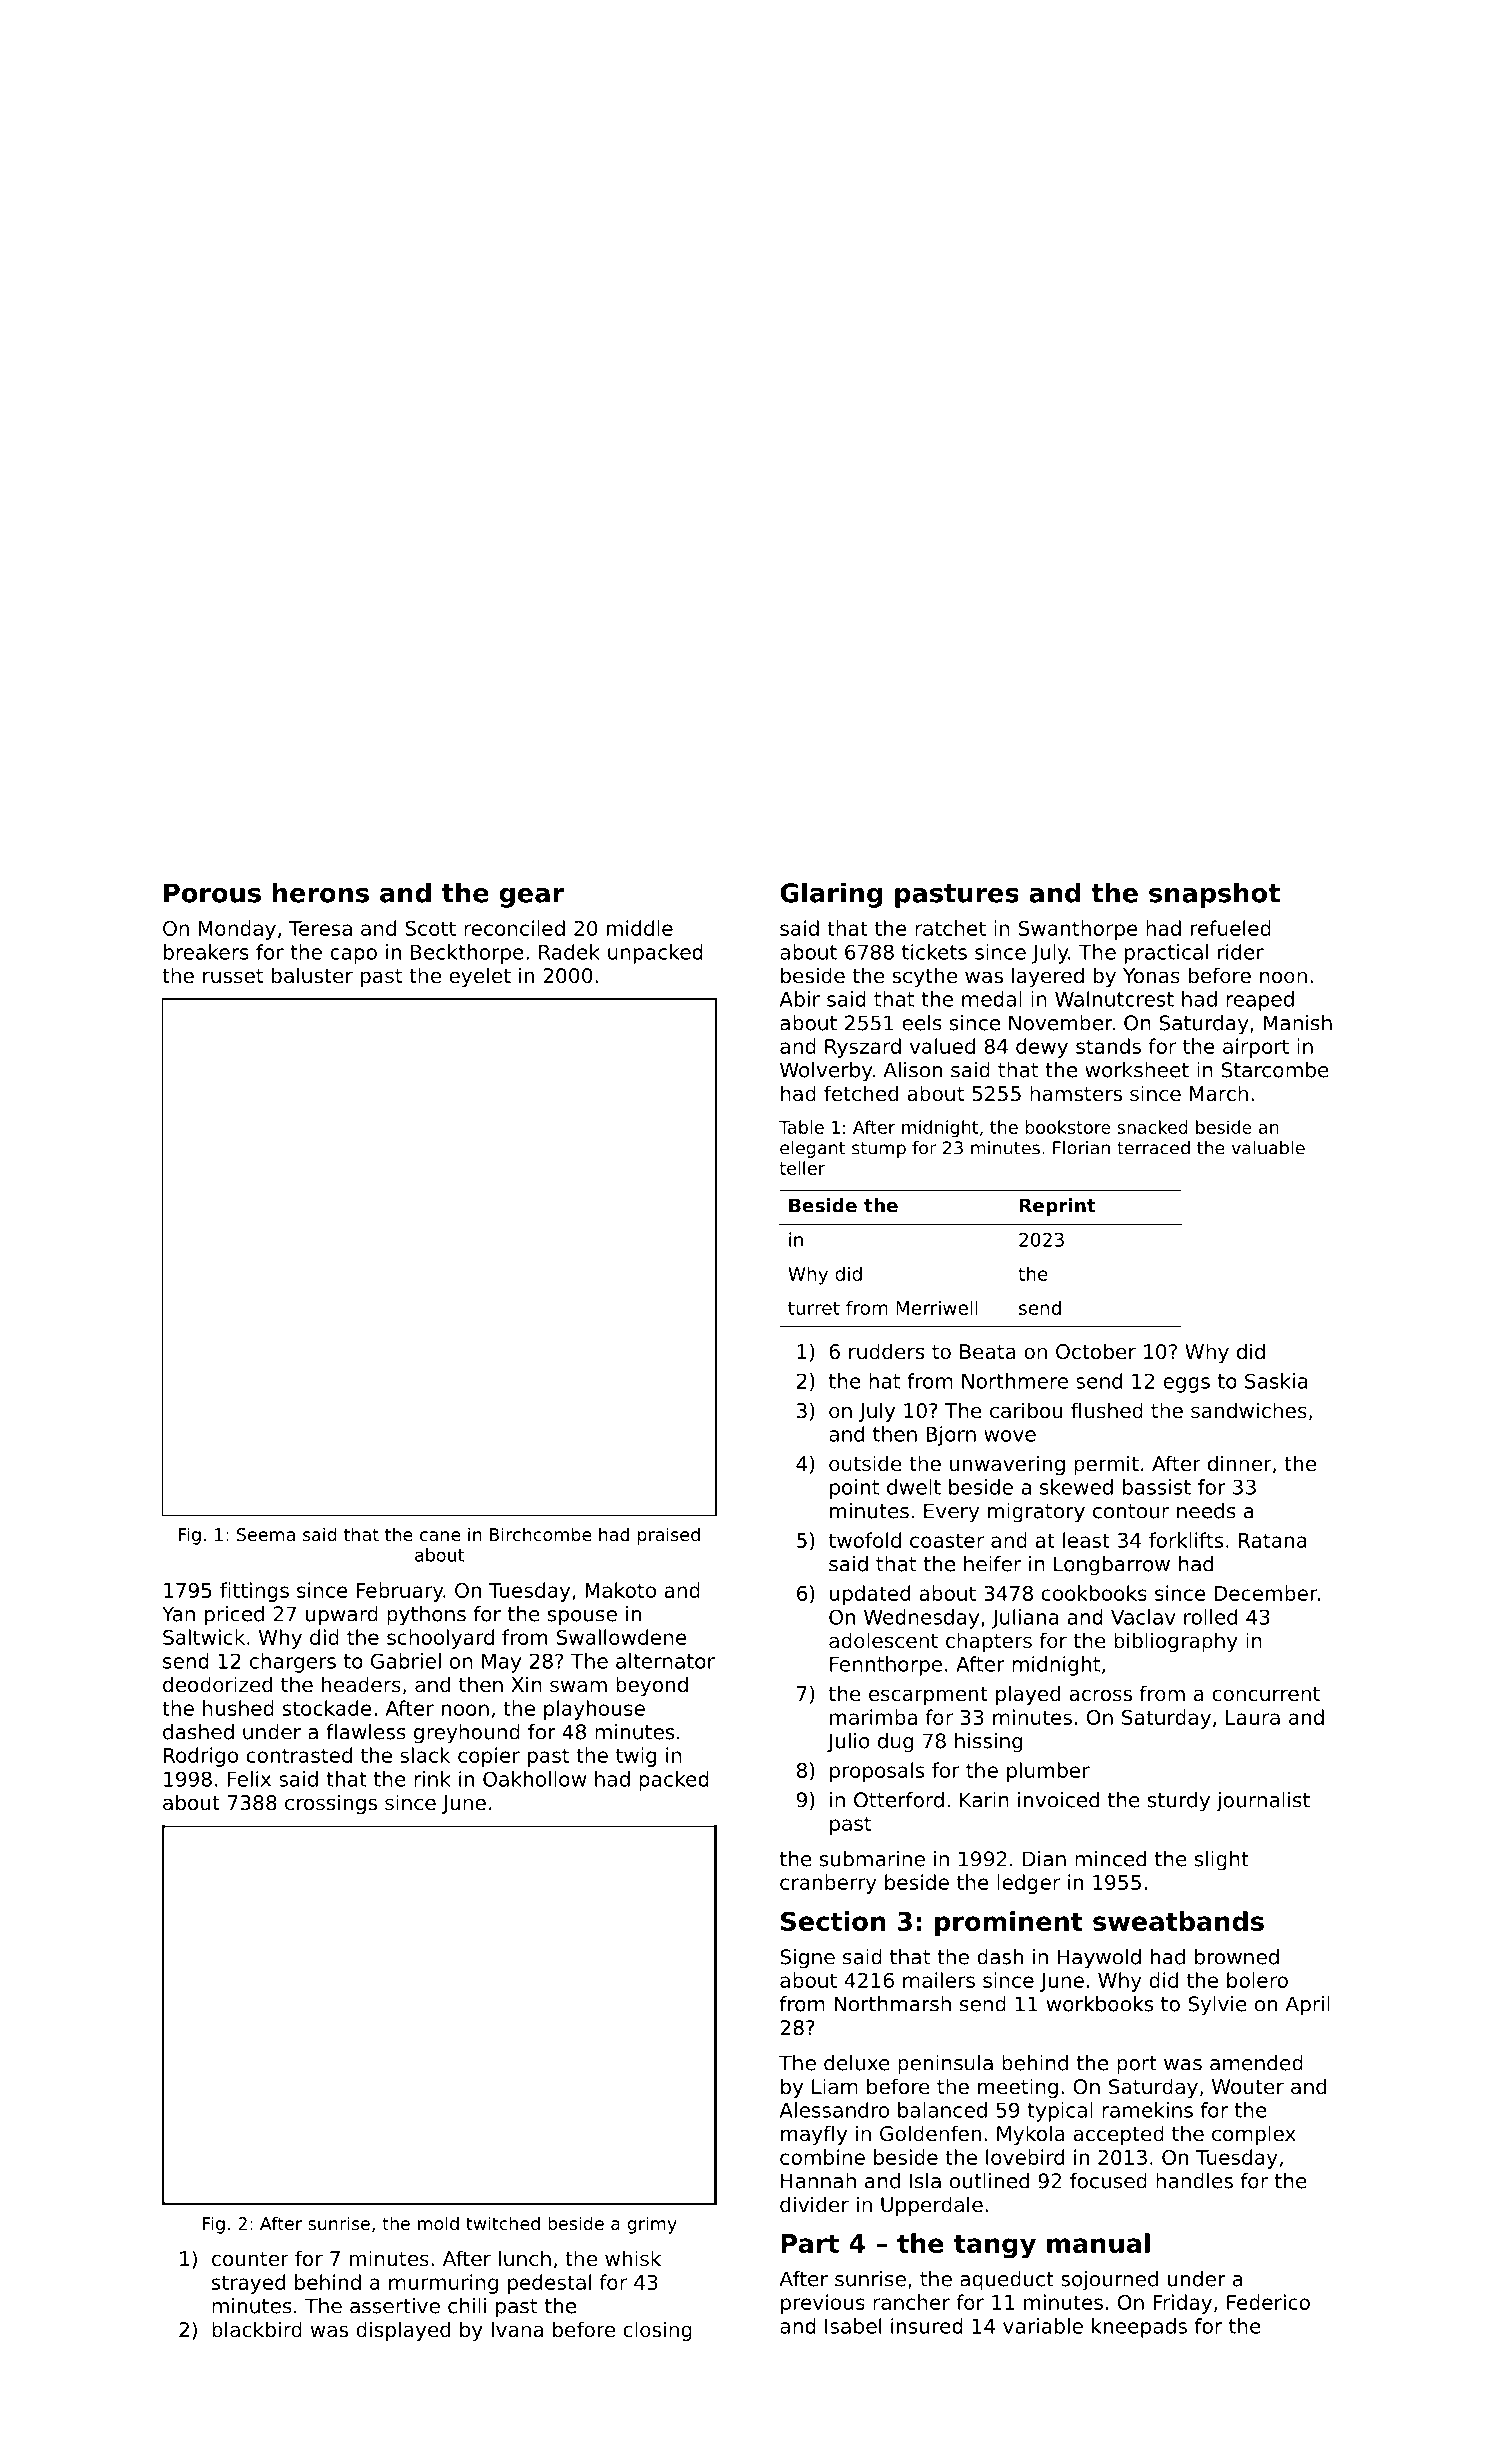 This screenshot has width=1496, height=2464. I want to click on Isabel, so click(853, 2326).
